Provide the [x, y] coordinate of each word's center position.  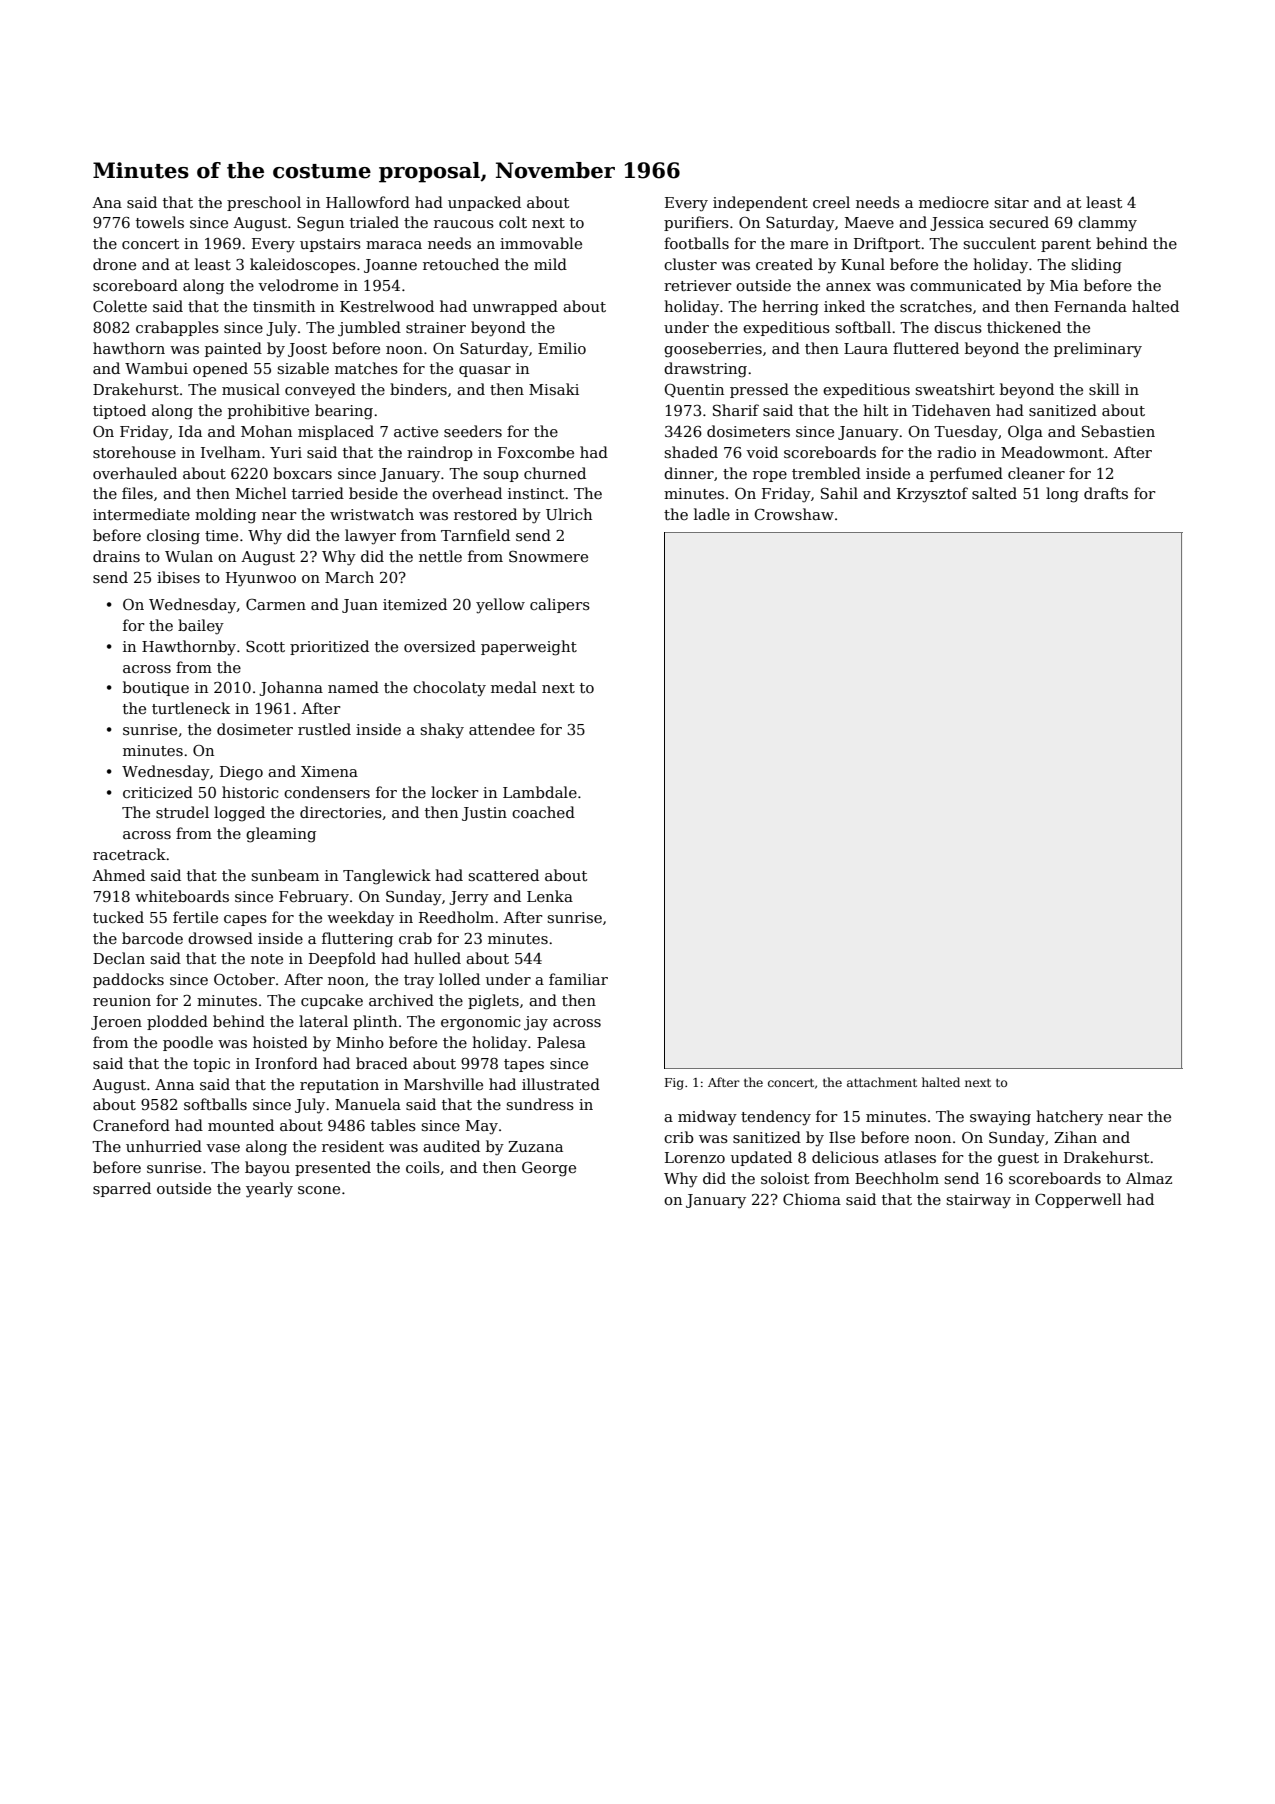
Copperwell [1078, 1200]
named [353, 687]
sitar [1011, 202]
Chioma [812, 1199]
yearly [269, 1190]
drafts [1106, 493]
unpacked [484, 203]
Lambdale [540, 792]
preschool [264, 203]
